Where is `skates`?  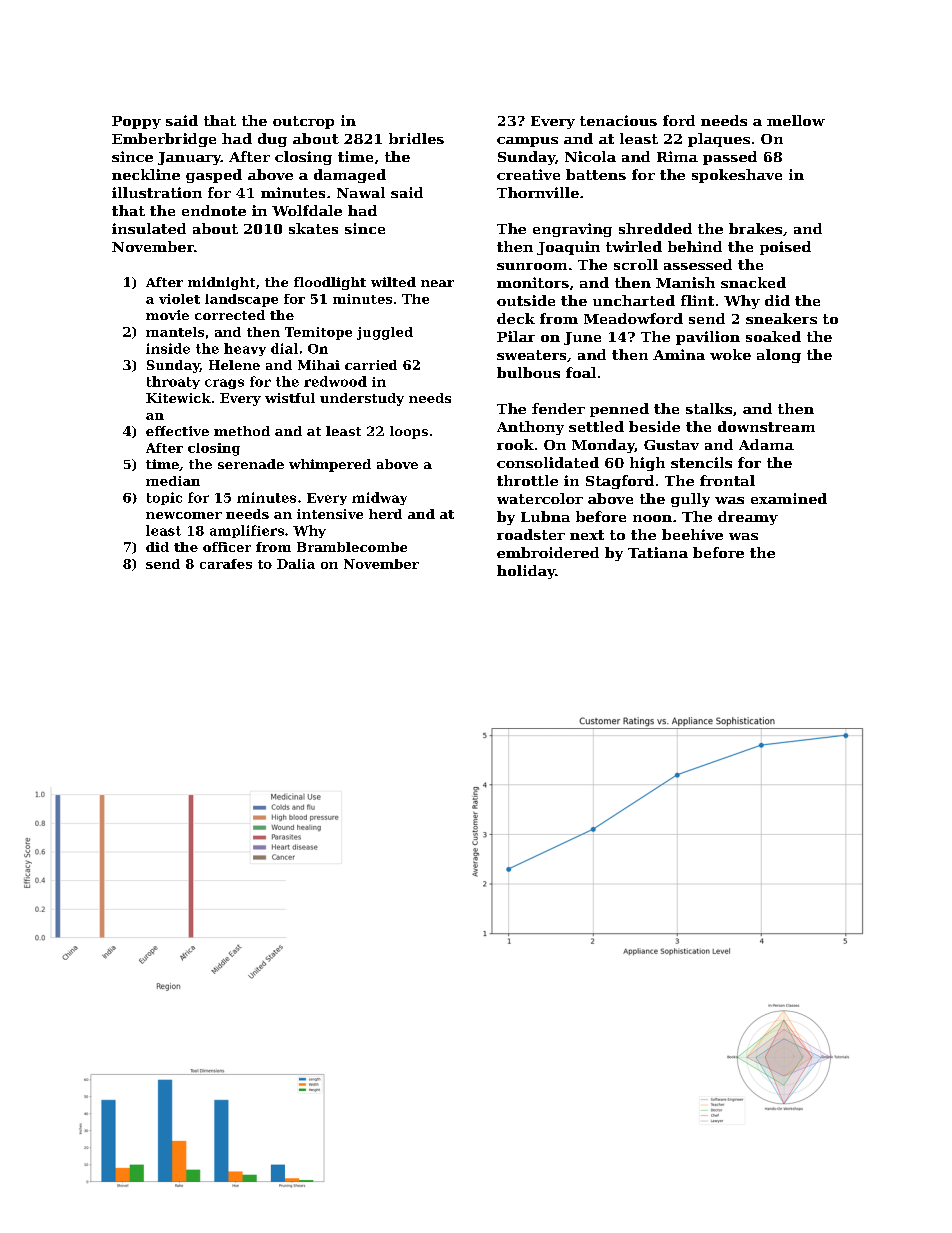
skates is located at coordinates (313, 228).
